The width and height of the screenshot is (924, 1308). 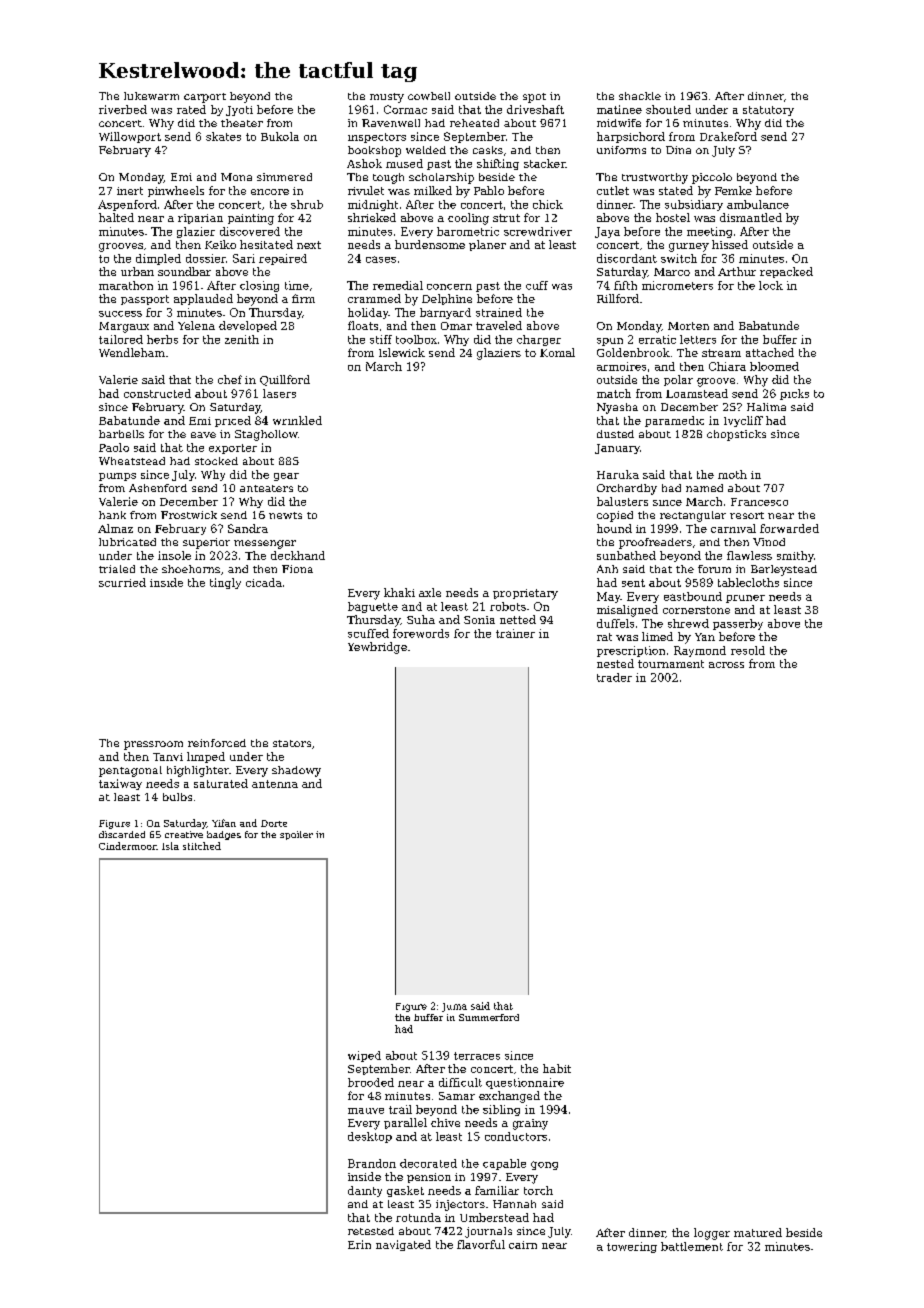 I want to click on reinforced, so click(x=217, y=743).
